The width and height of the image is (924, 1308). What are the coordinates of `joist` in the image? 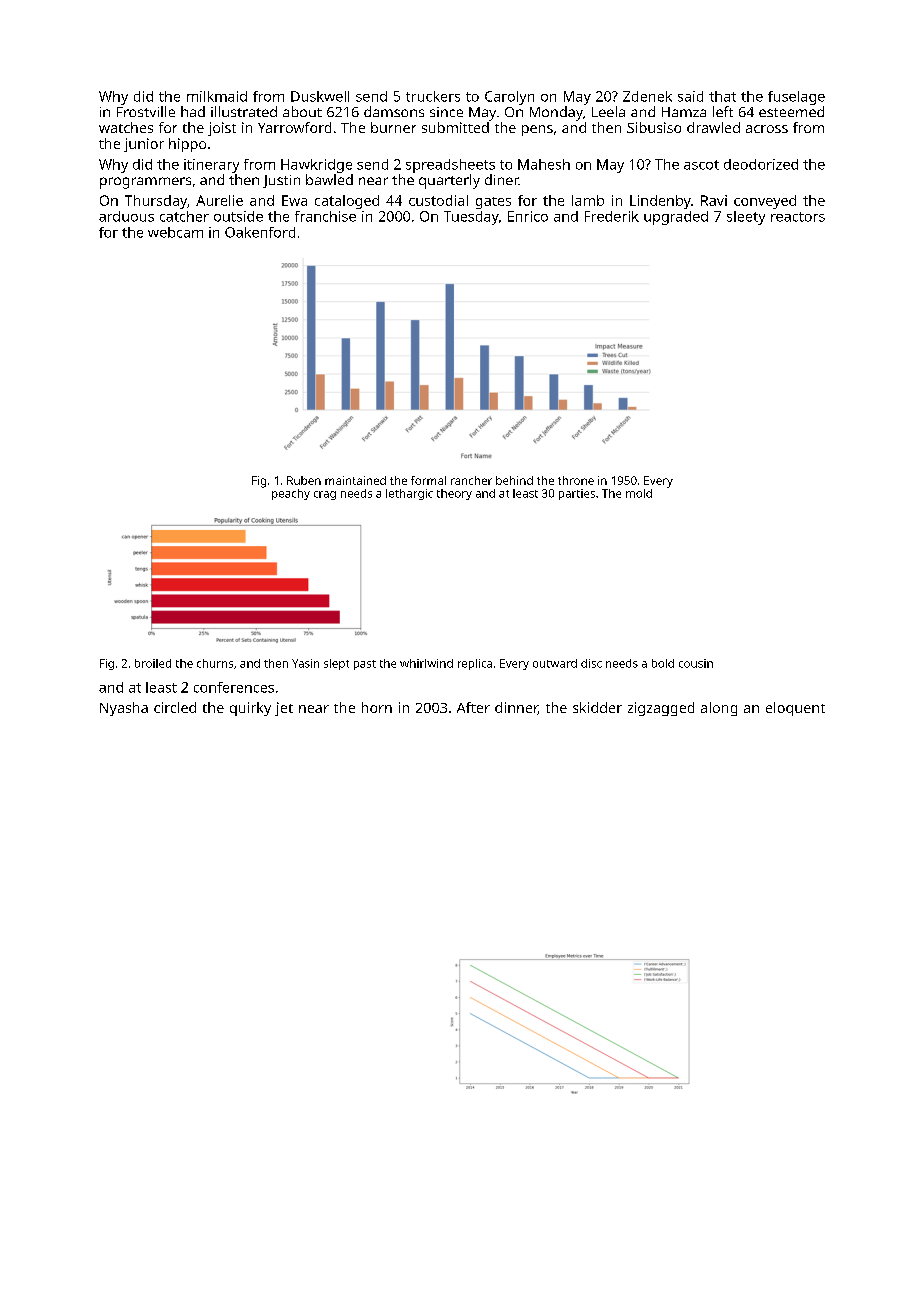 It's located at (222, 129).
